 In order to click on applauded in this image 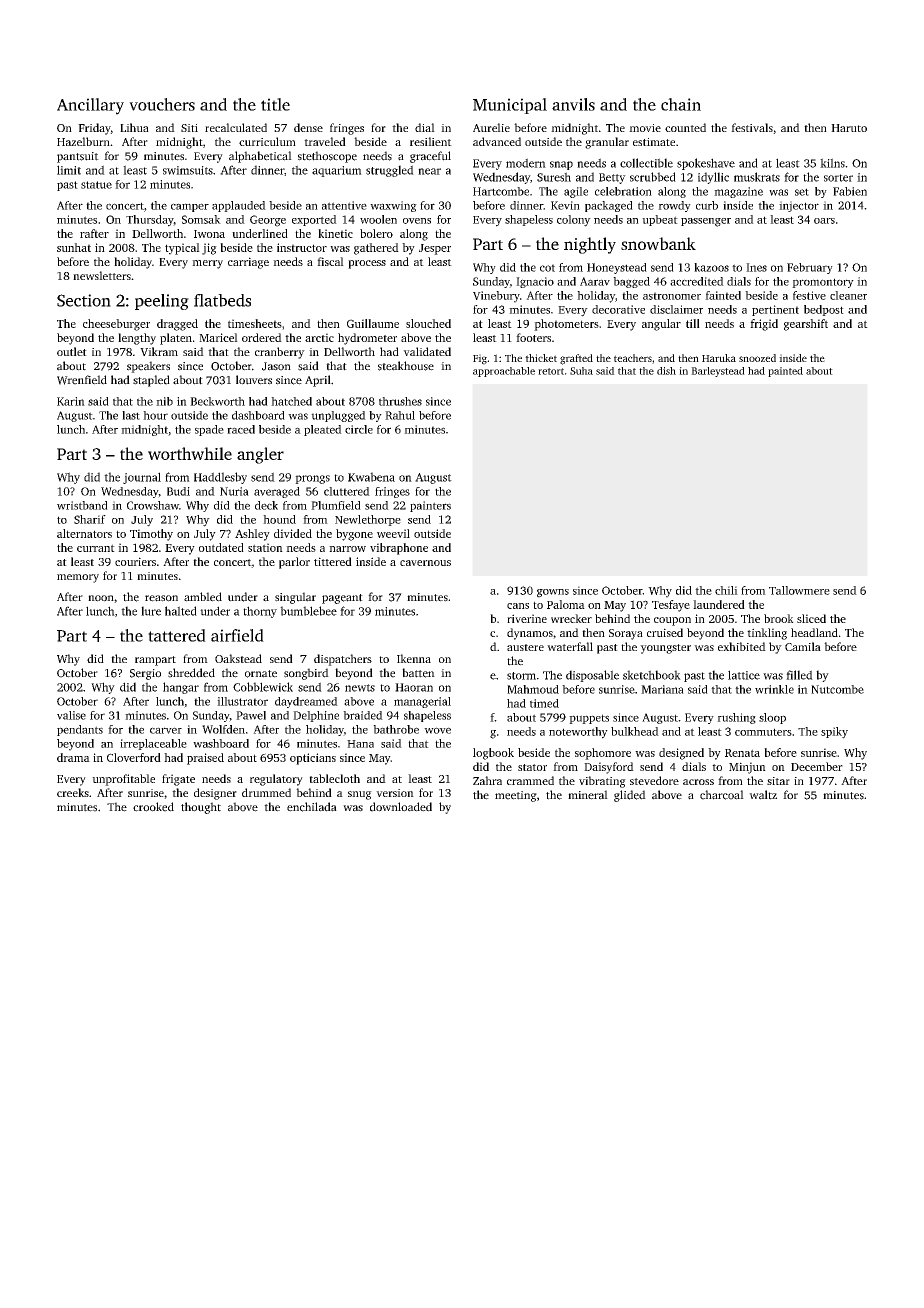, I will do `click(239, 206)`.
